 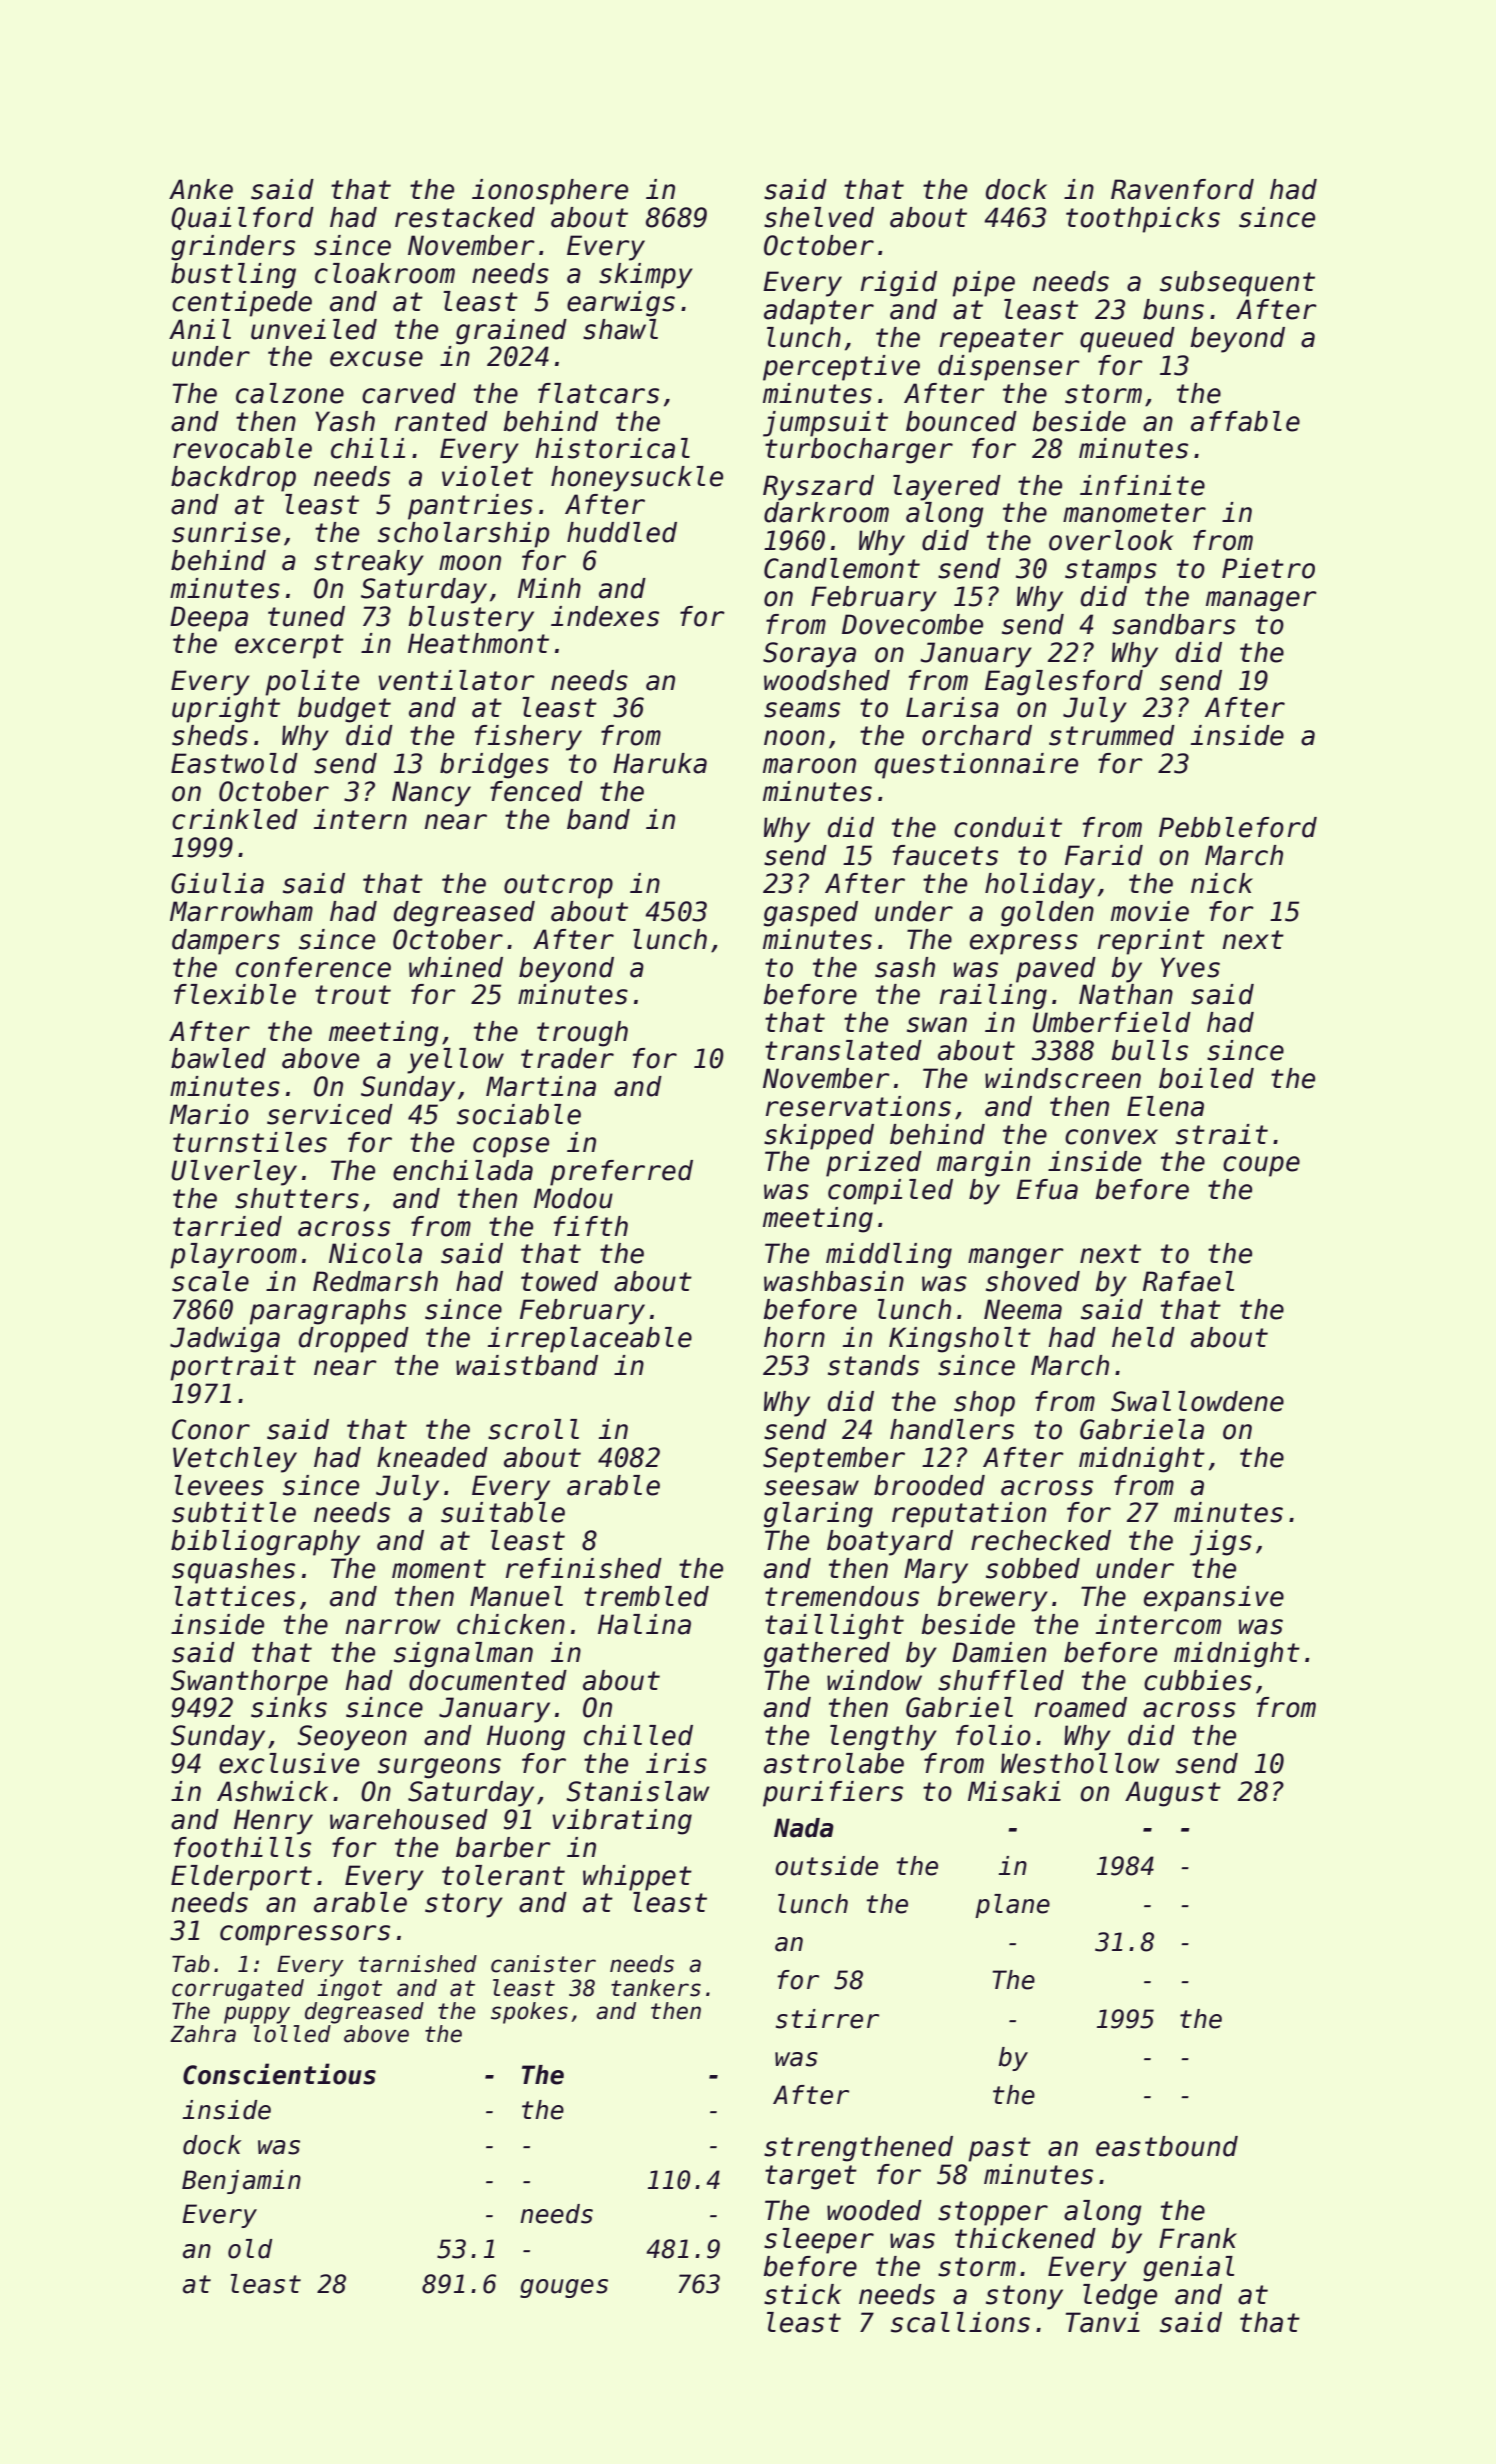 I want to click on ionosphere, so click(x=550, y=192).
